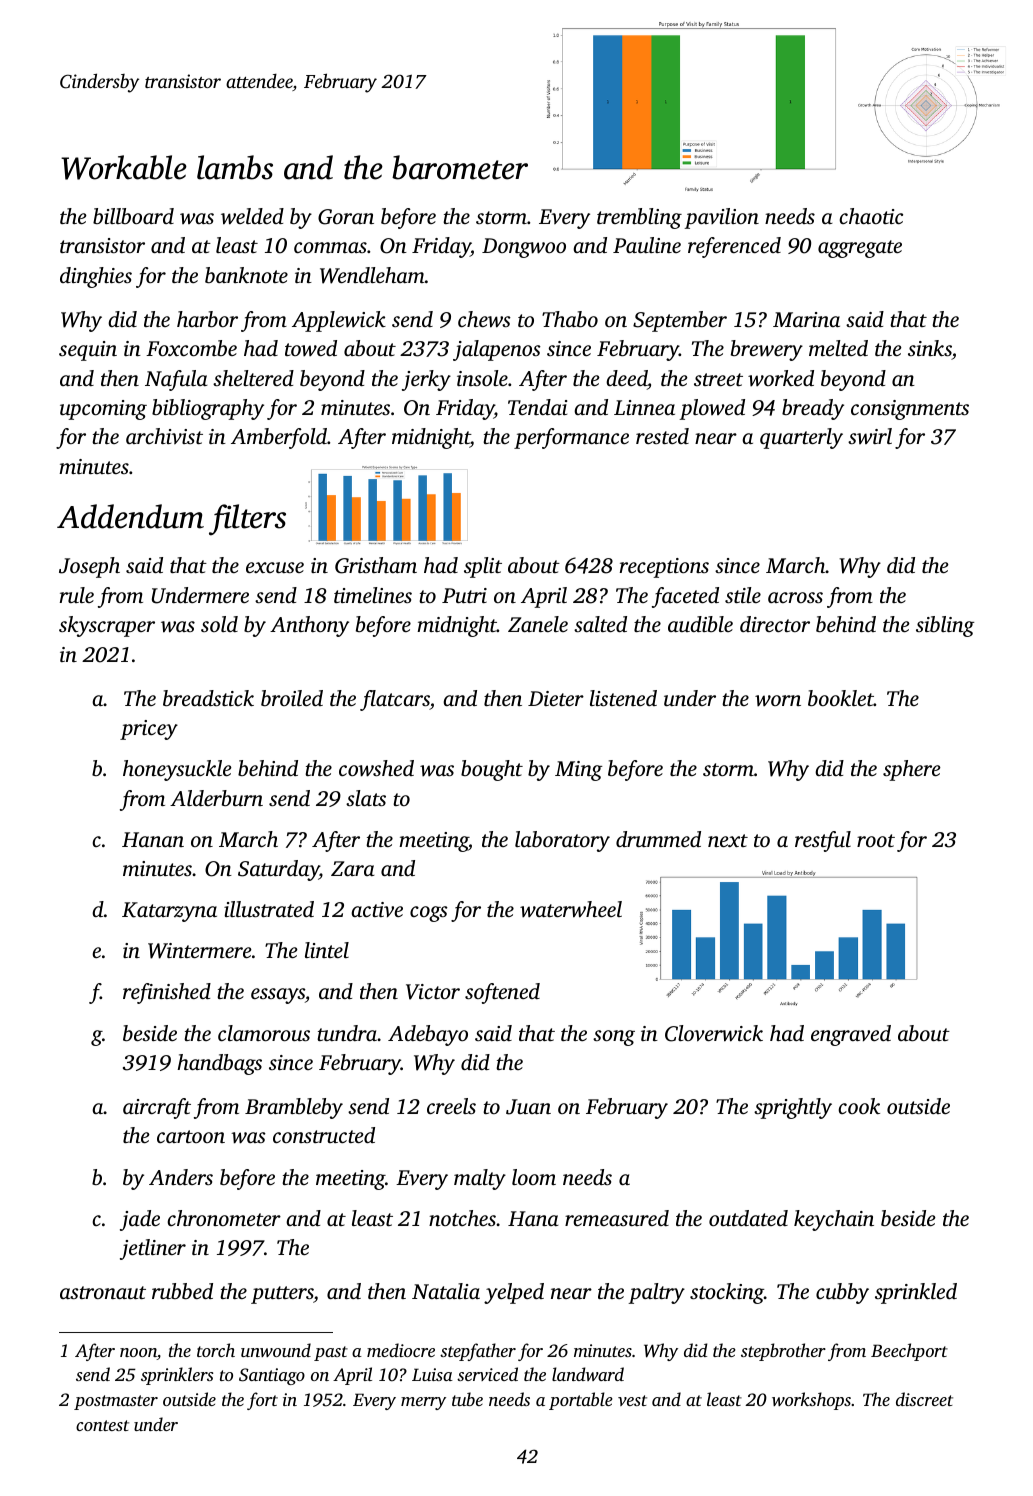 This document has width=1033, height=1496. What do you see at coordinates (207, 319) in the document?
I see `harbor` at bounding box center [207, 319].
